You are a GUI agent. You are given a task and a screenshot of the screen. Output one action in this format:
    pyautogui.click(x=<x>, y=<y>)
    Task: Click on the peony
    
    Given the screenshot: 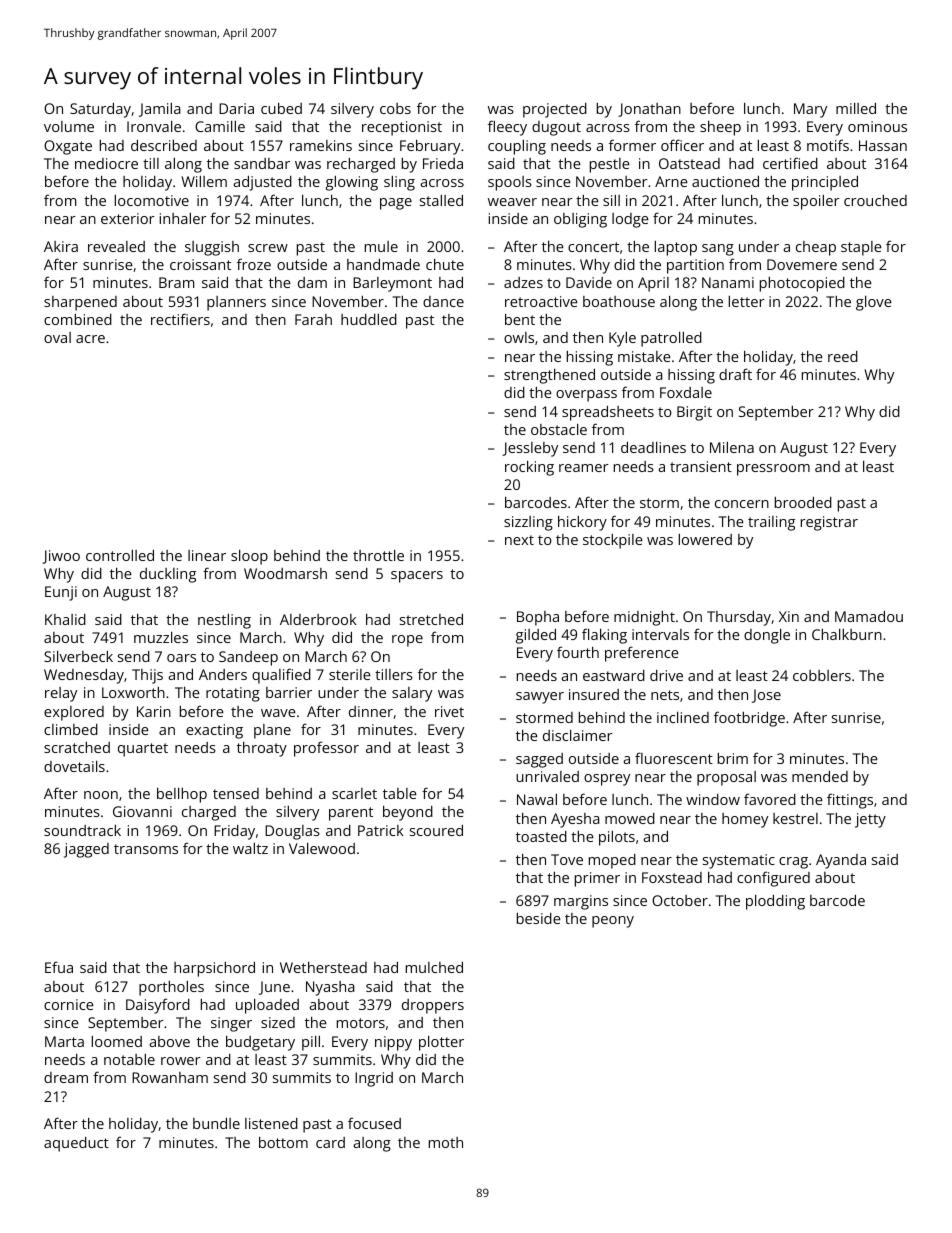 What is the action you would take?
    pyautogui.click(x=613, y=922)
